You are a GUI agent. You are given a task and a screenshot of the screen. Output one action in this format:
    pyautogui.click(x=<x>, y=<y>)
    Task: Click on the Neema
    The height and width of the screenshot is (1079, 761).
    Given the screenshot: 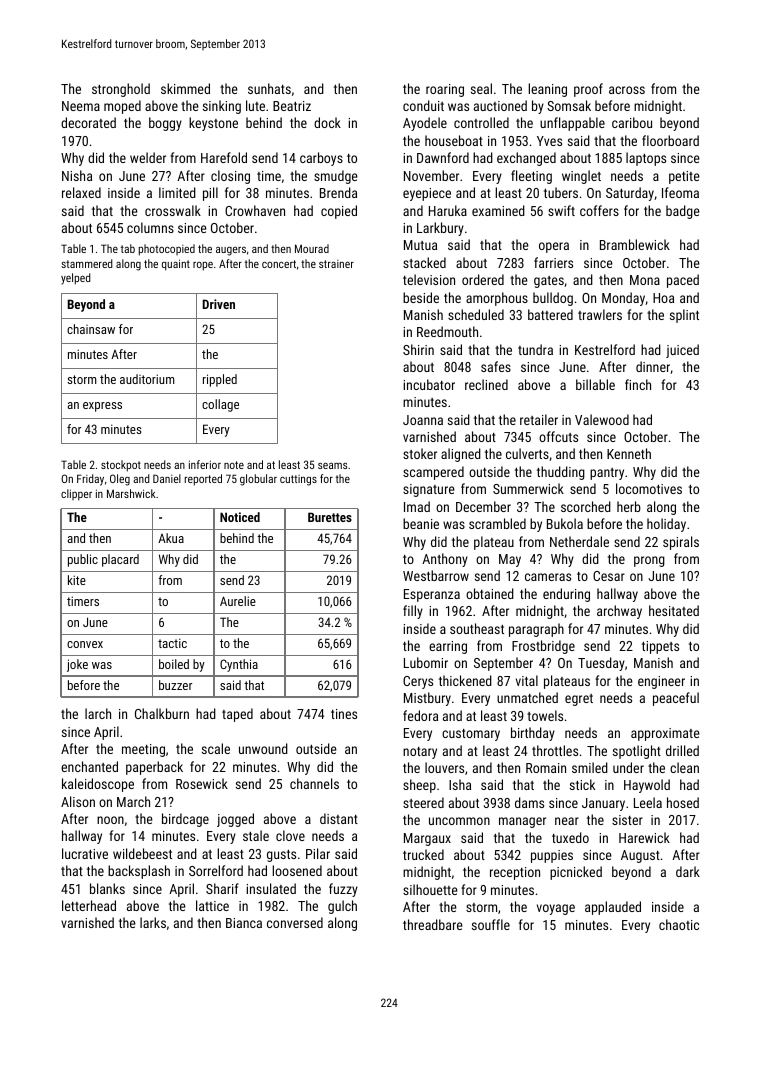 What is the action you would take?
    pyautogui.click(x=81, y=106)
